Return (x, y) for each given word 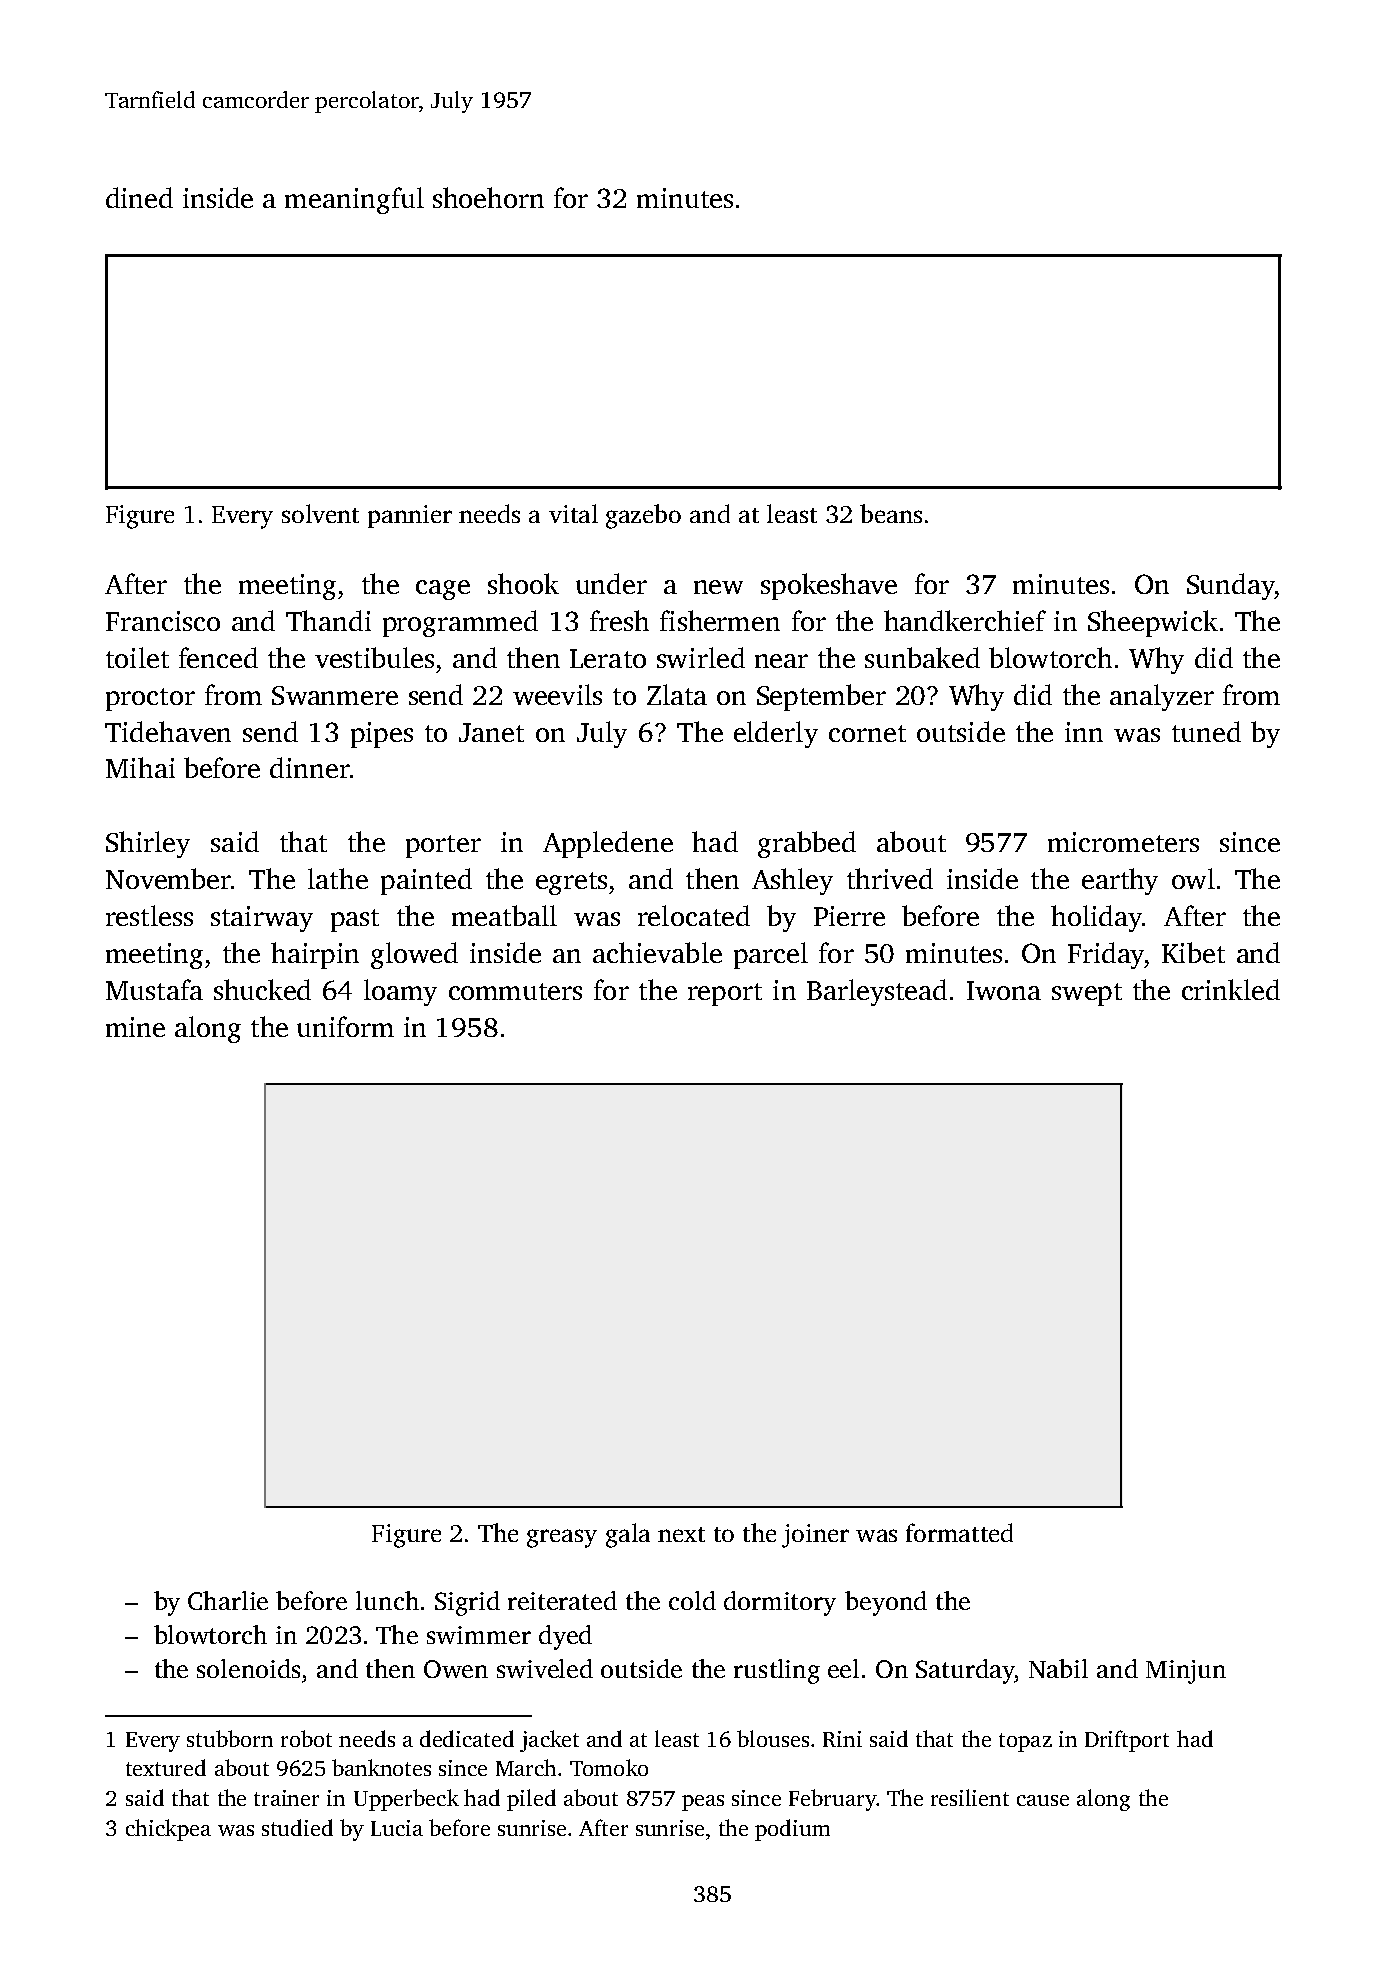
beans (891, 513)
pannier (410, 516)
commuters (515, 991)
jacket (549, 1741)
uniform (345, 1026)
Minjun (1186, 1672)
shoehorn (488, 197)
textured (166, 1767)
